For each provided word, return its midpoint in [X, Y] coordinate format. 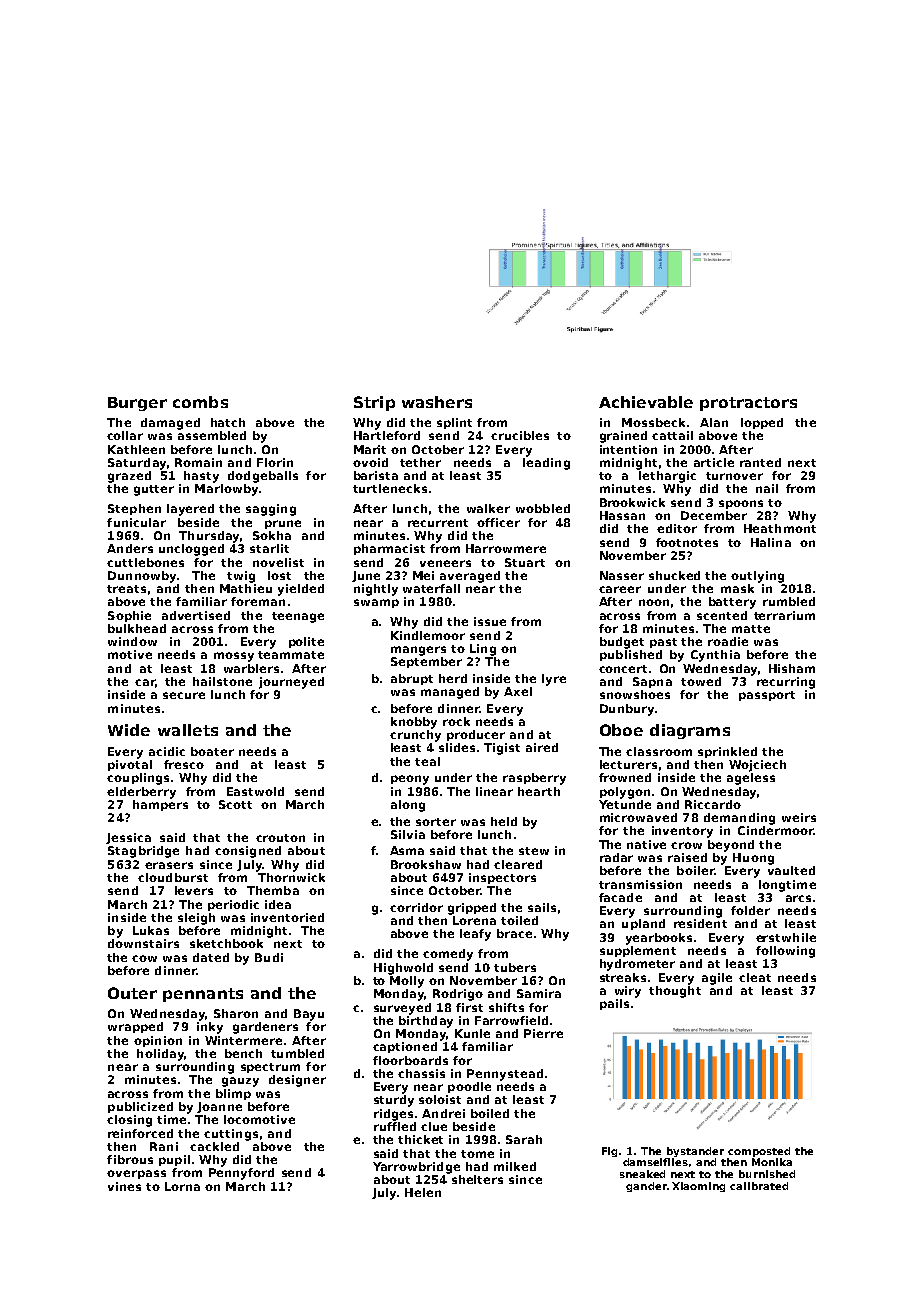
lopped [762, 423]
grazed [129, 477]
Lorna [182, 1186]
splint [454, 423]
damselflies [655, 1162]
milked [515, 1166]
